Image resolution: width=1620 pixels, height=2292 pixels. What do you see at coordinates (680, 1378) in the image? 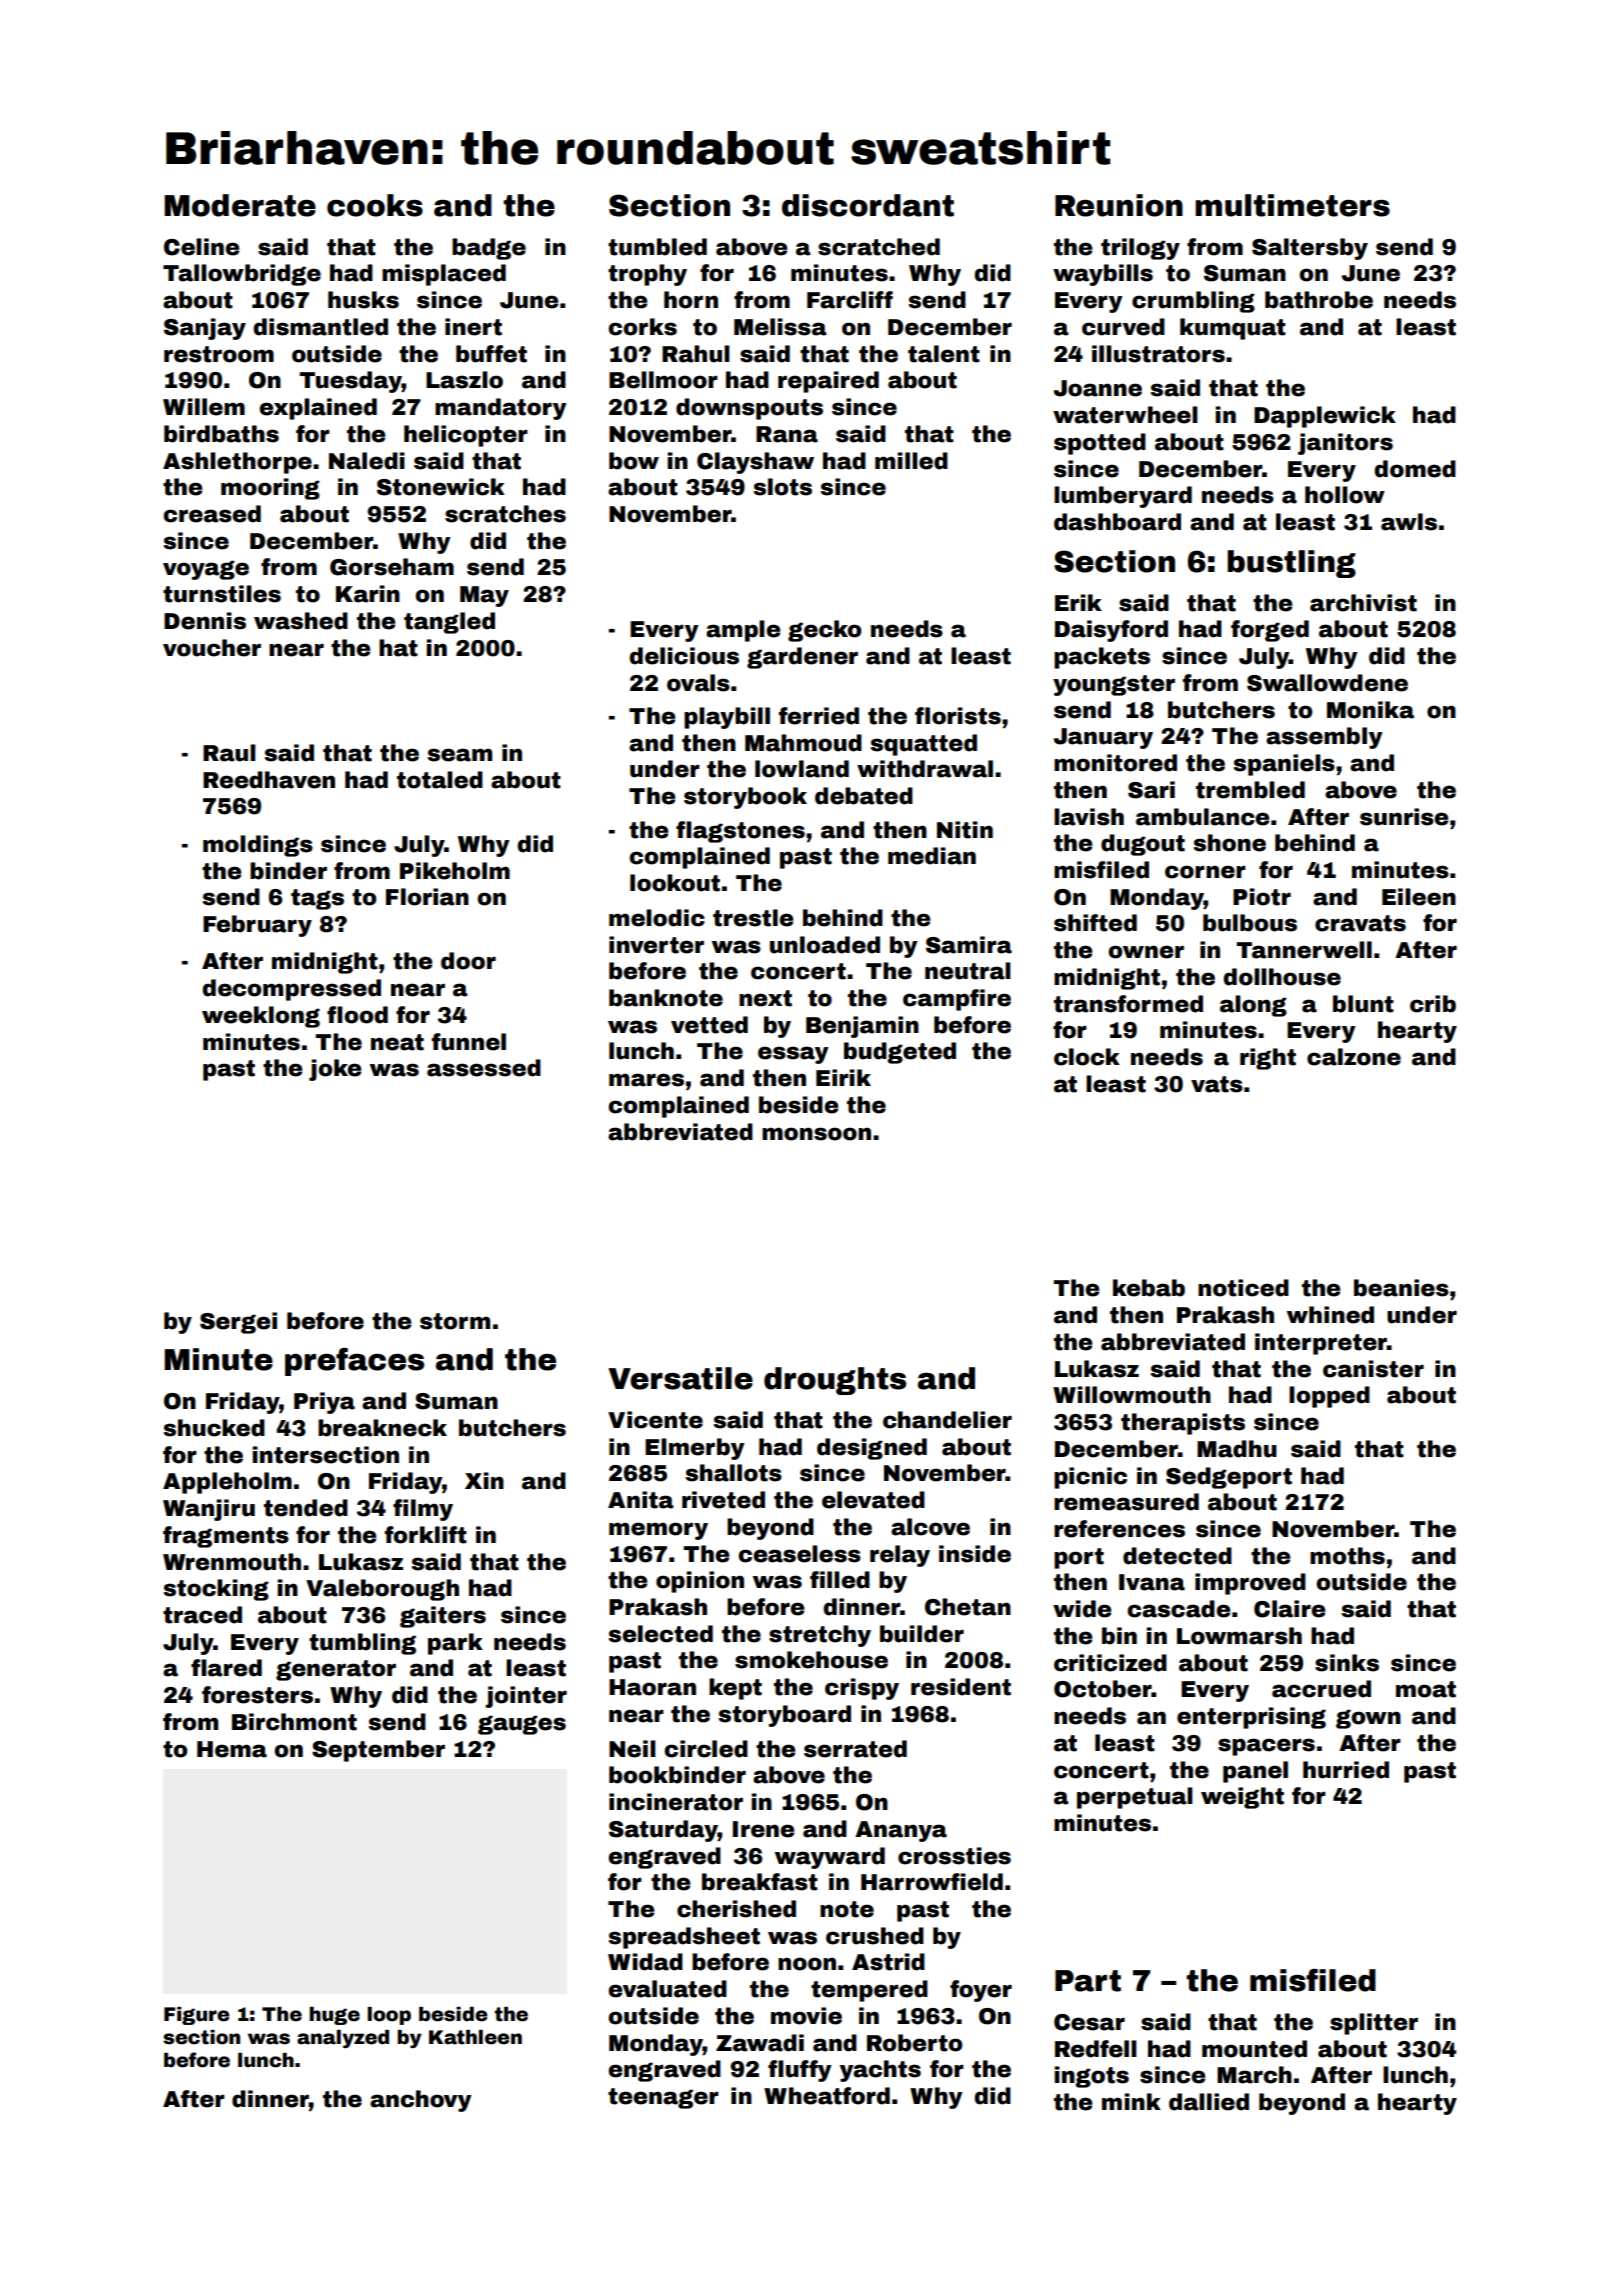
I see `Versatile` at bounding box center [680, 1378].
